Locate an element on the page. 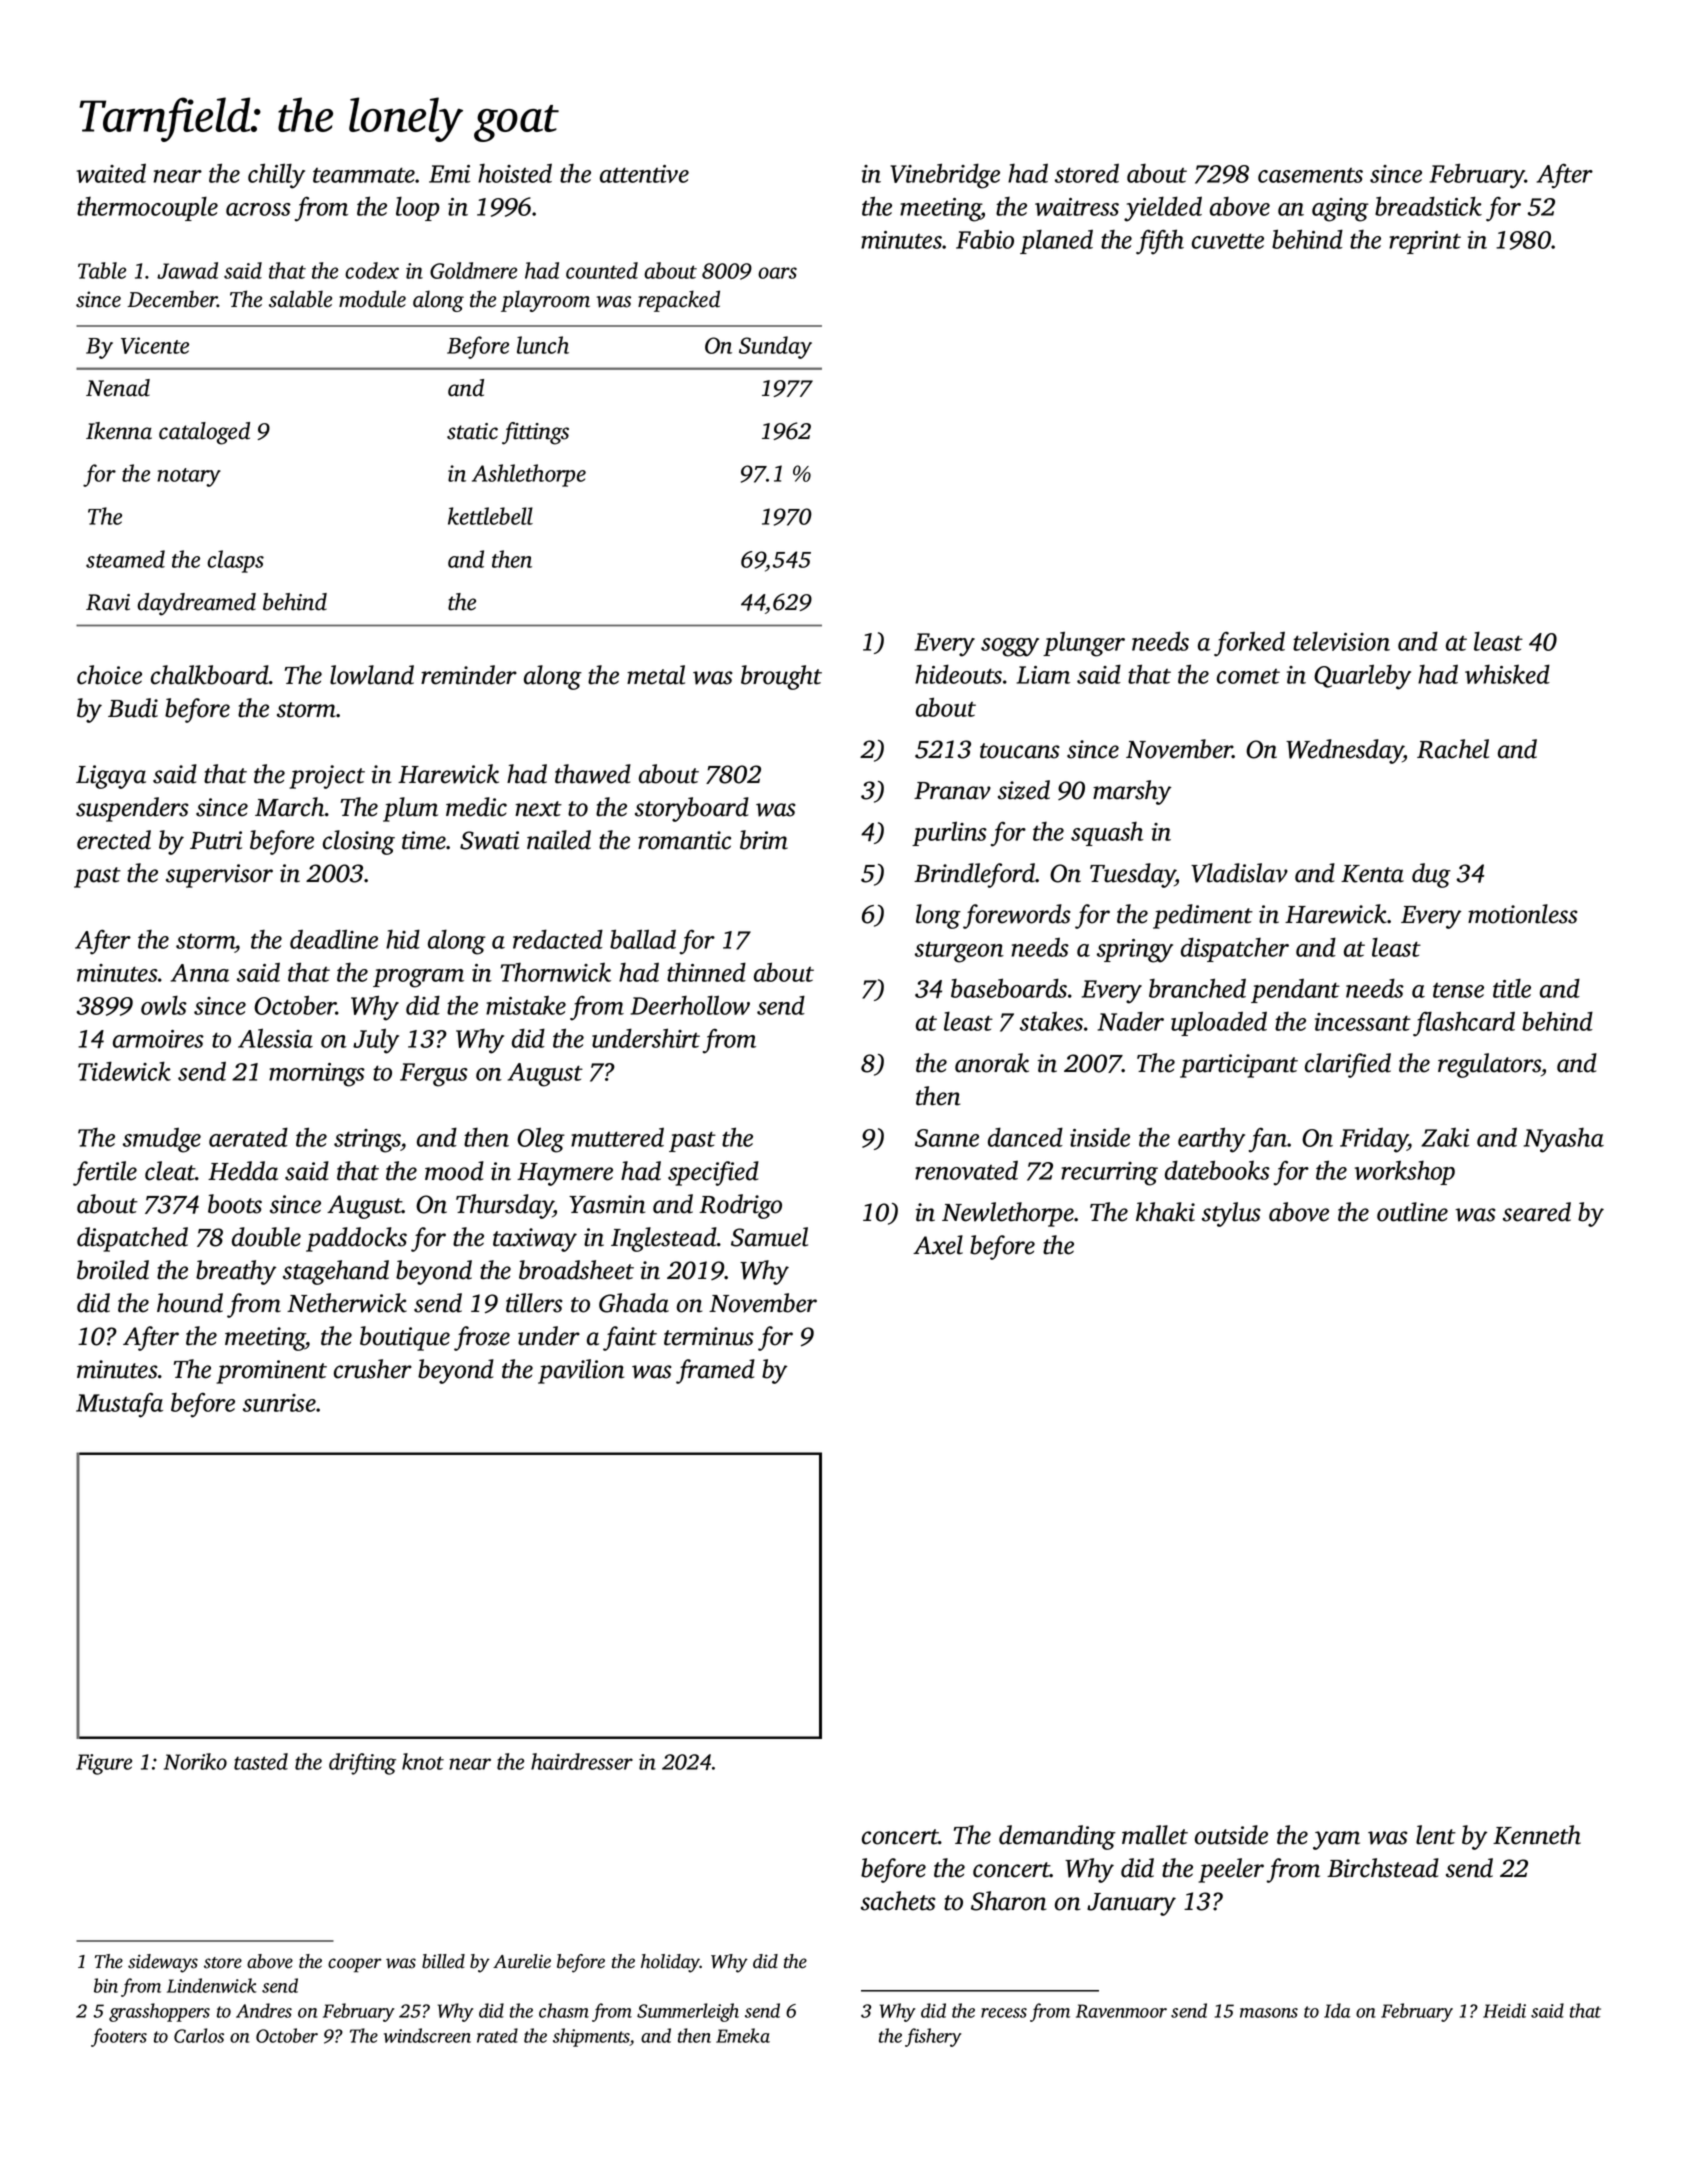 This page has width=1683, height=2178. pavilion is located at coordinates (581, 1371).
